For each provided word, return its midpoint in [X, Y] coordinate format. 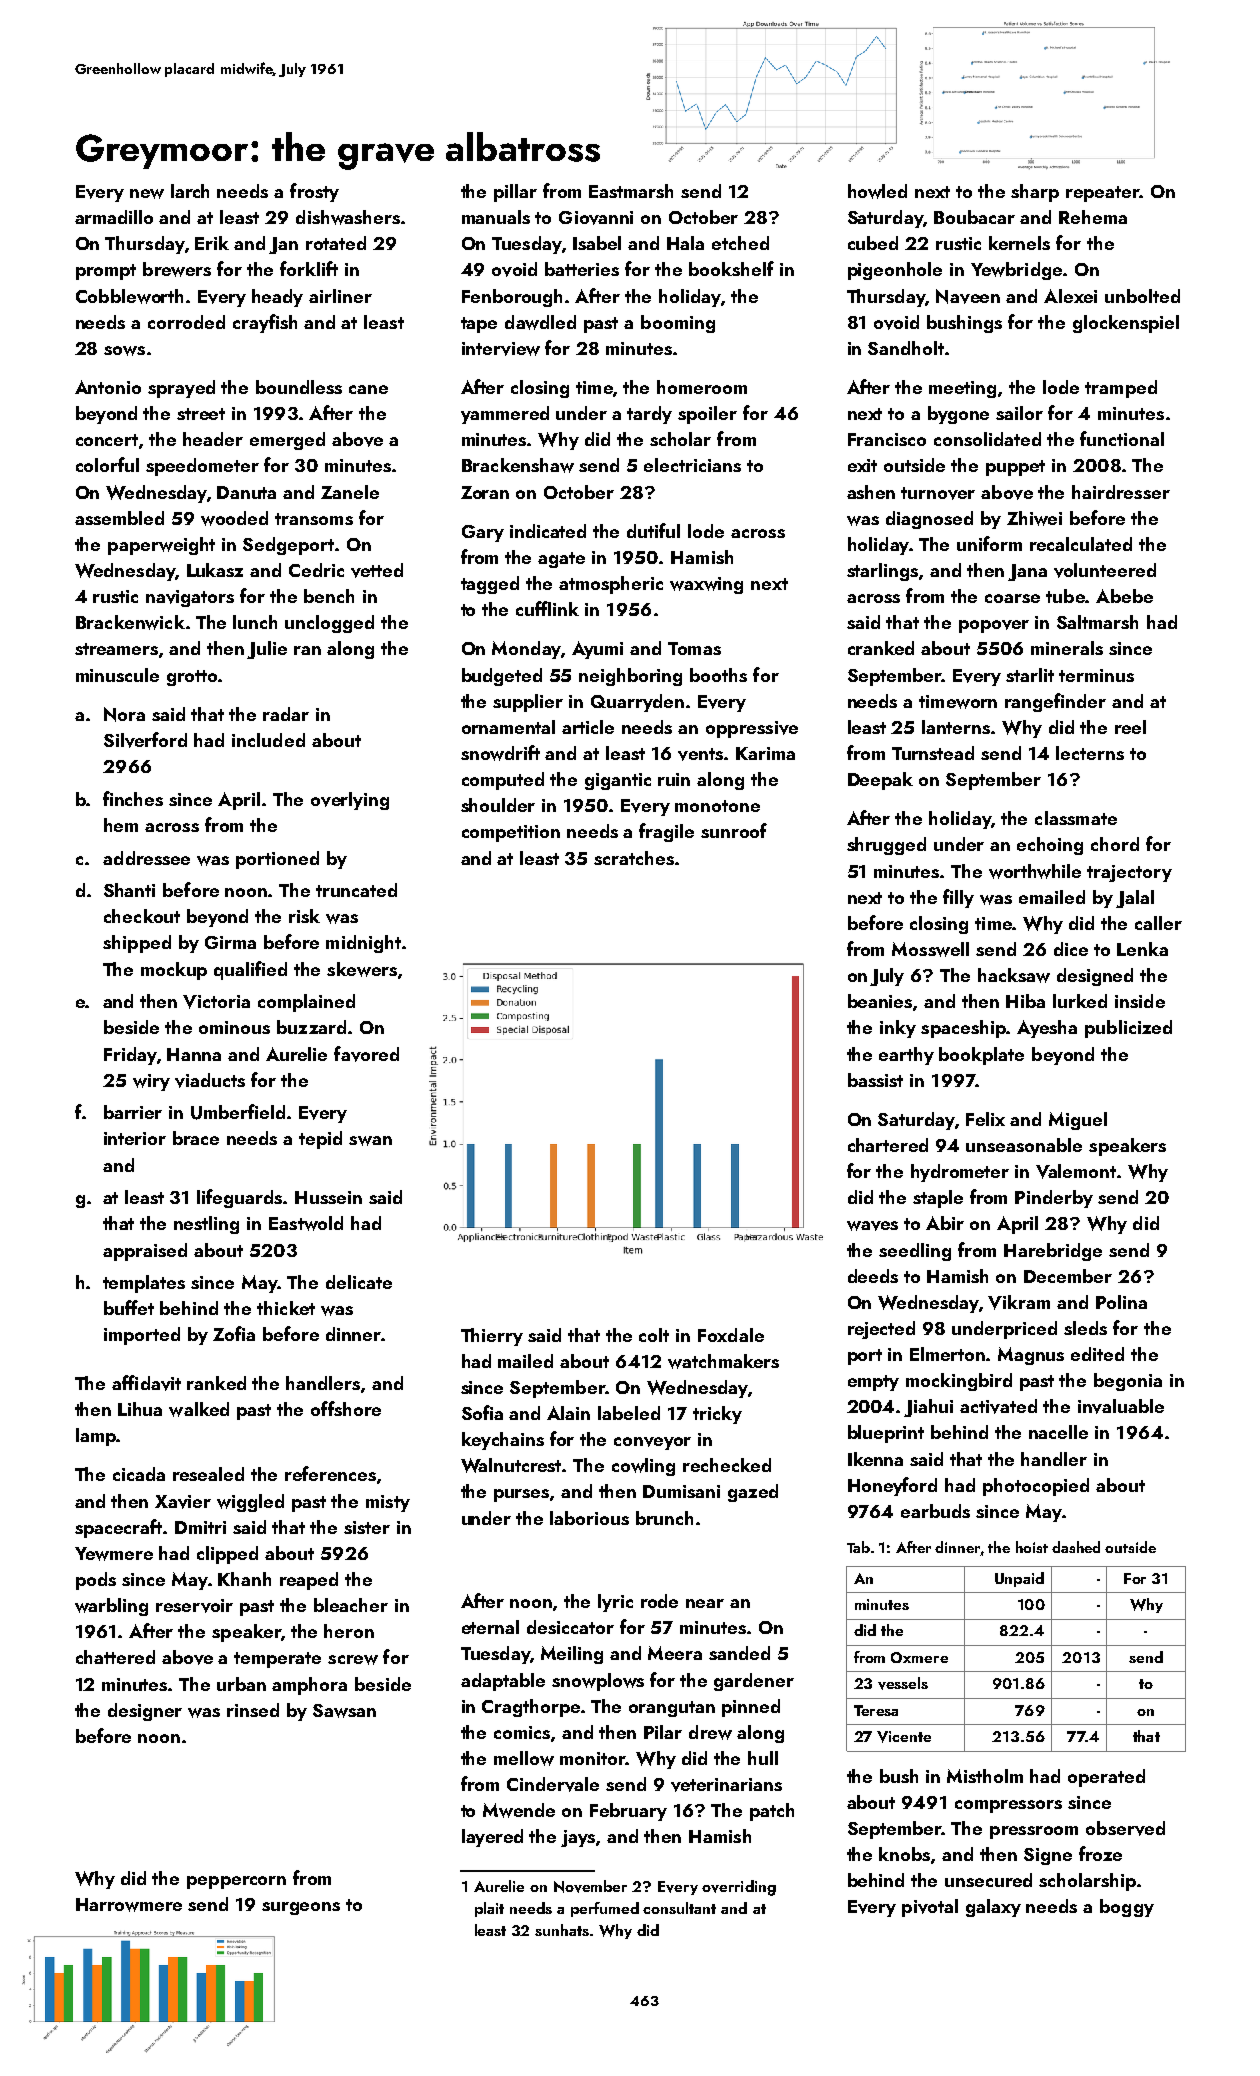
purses [521, 1495]
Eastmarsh [631, 191]
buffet [129, 1307]
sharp [1035, 193]
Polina [1121, 1302]
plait [489, 1909]
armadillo [114, 217]
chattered [115, 1657]
